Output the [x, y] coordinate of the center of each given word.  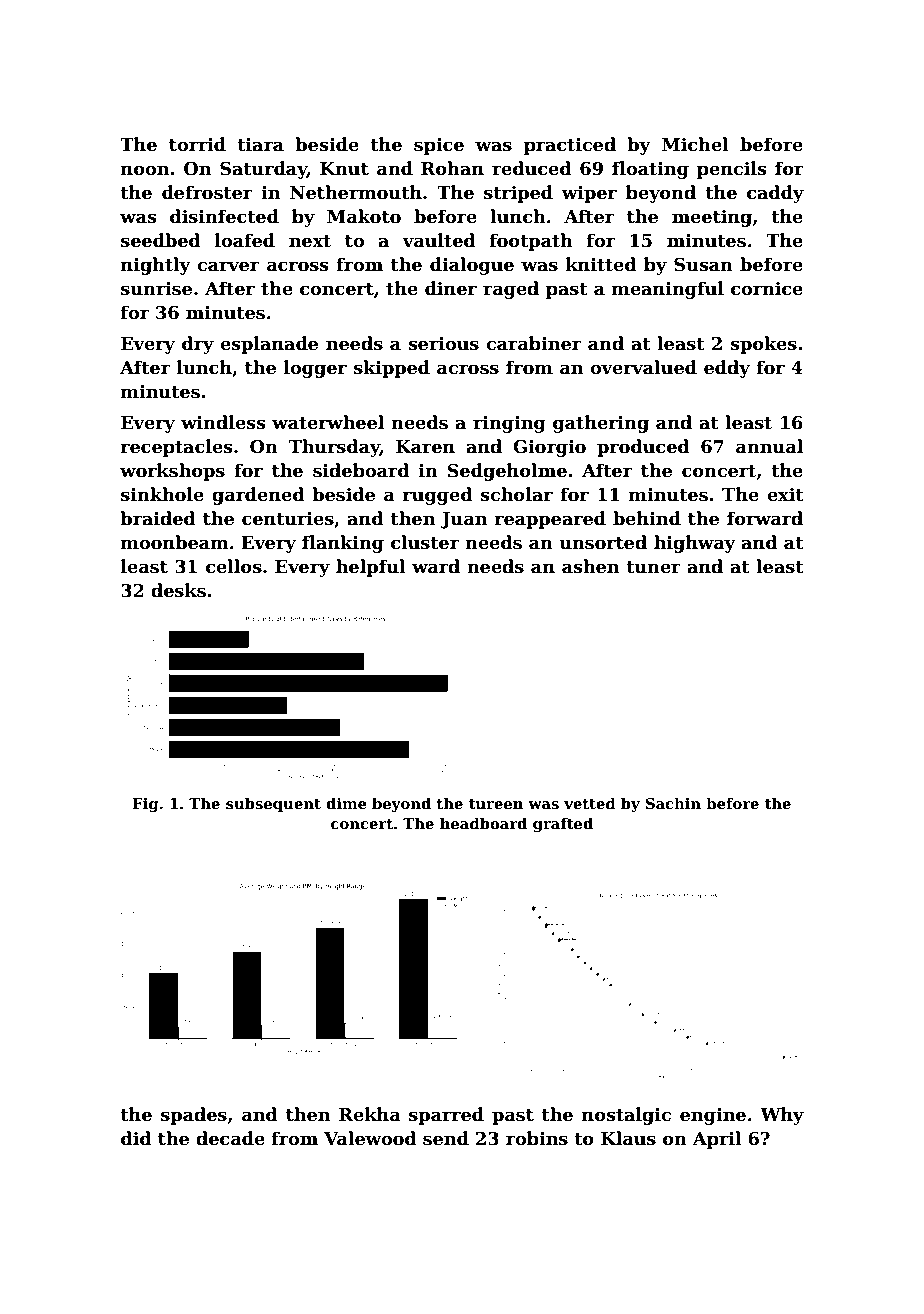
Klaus [628, 1138]
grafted [563, 824]
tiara [260, 145]
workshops [172, 472]
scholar [516, 494]
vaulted [439, 240]
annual [769, 446]
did [136, 1138]
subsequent [273, 804]
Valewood [370, 1138]
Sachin [673, 803]
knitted [601, 264]
